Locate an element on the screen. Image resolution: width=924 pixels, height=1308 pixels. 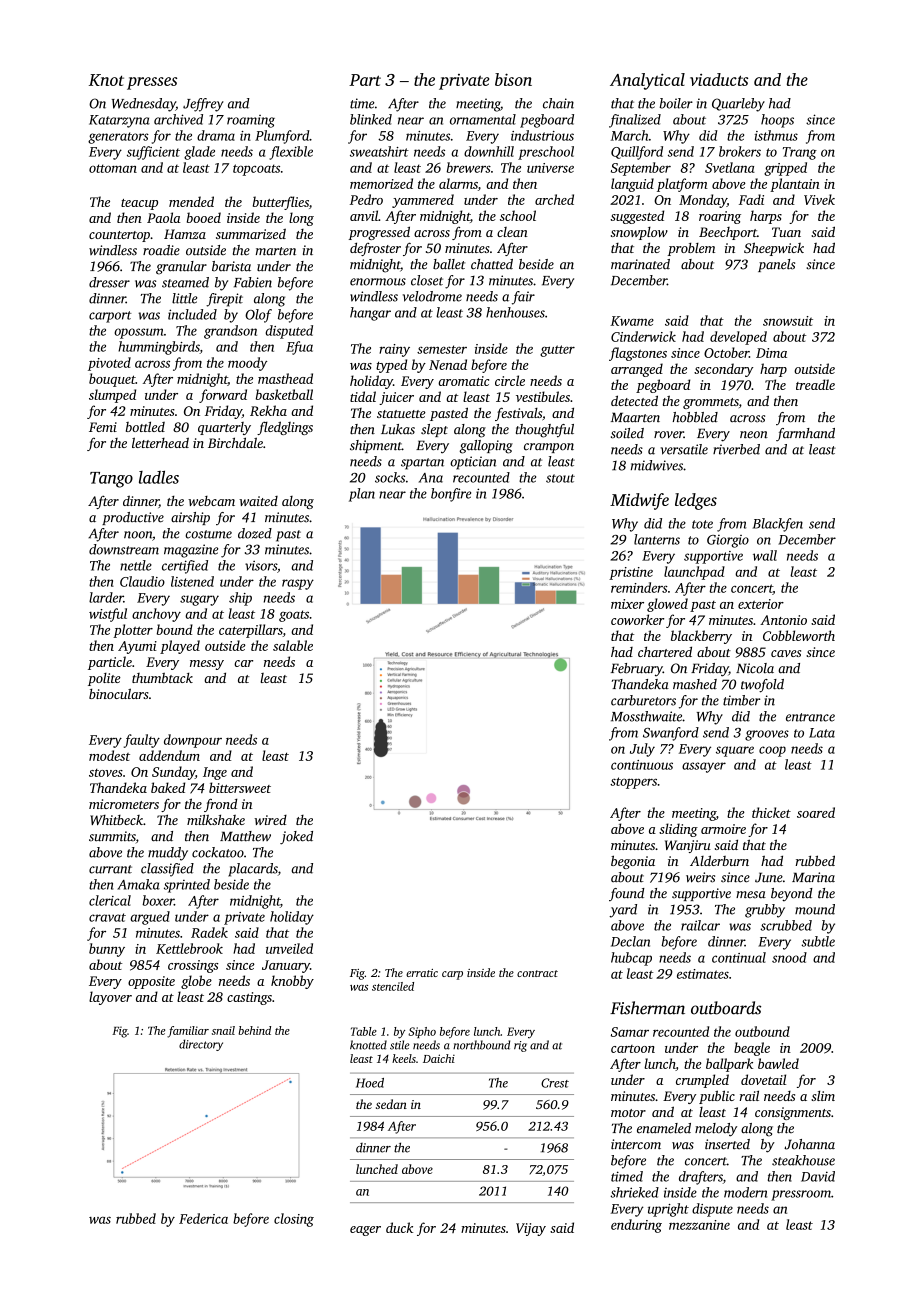
stoppers is located at coordinates (633, 783).
